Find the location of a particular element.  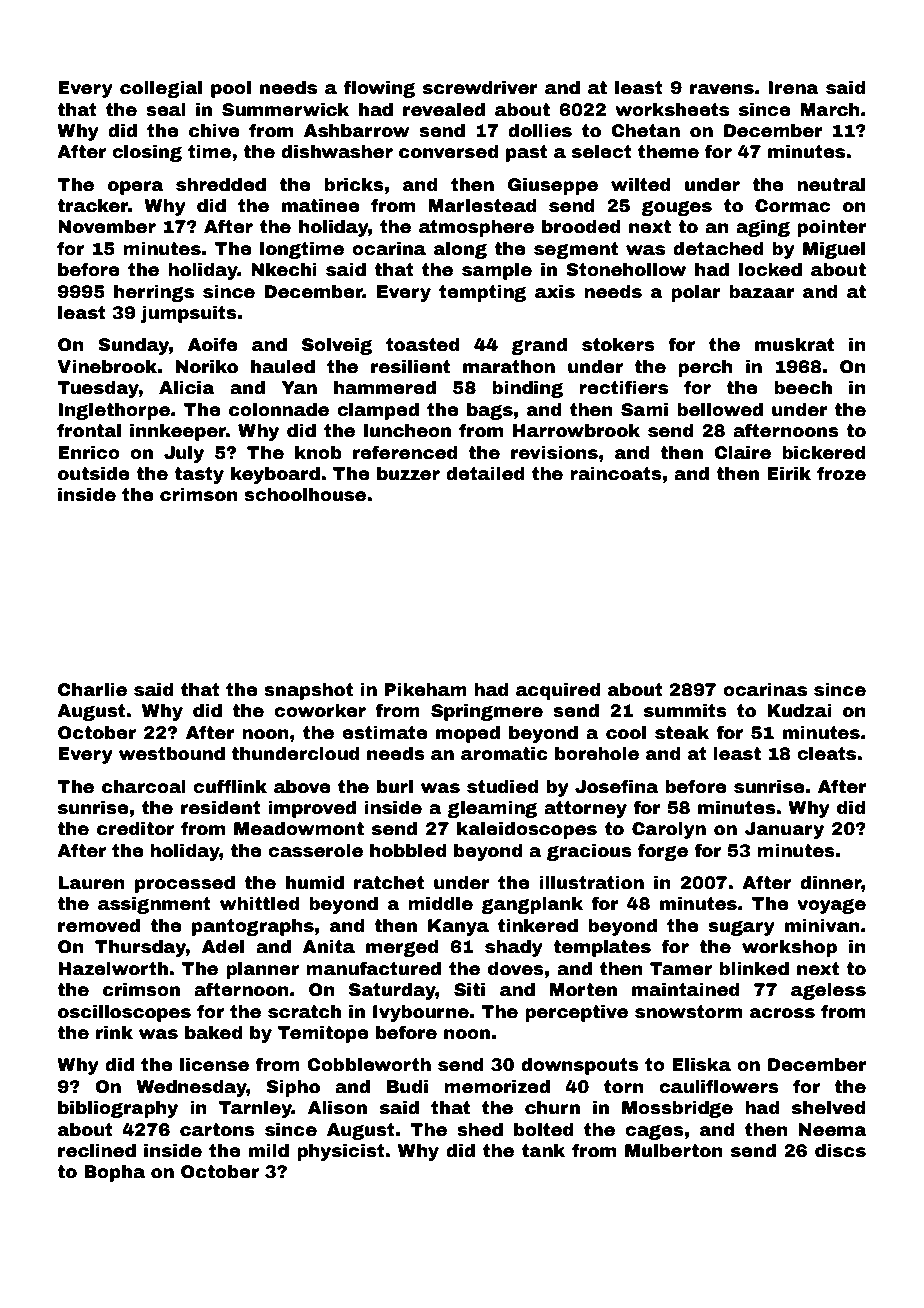

axis is located at coordinates (555, 292).
